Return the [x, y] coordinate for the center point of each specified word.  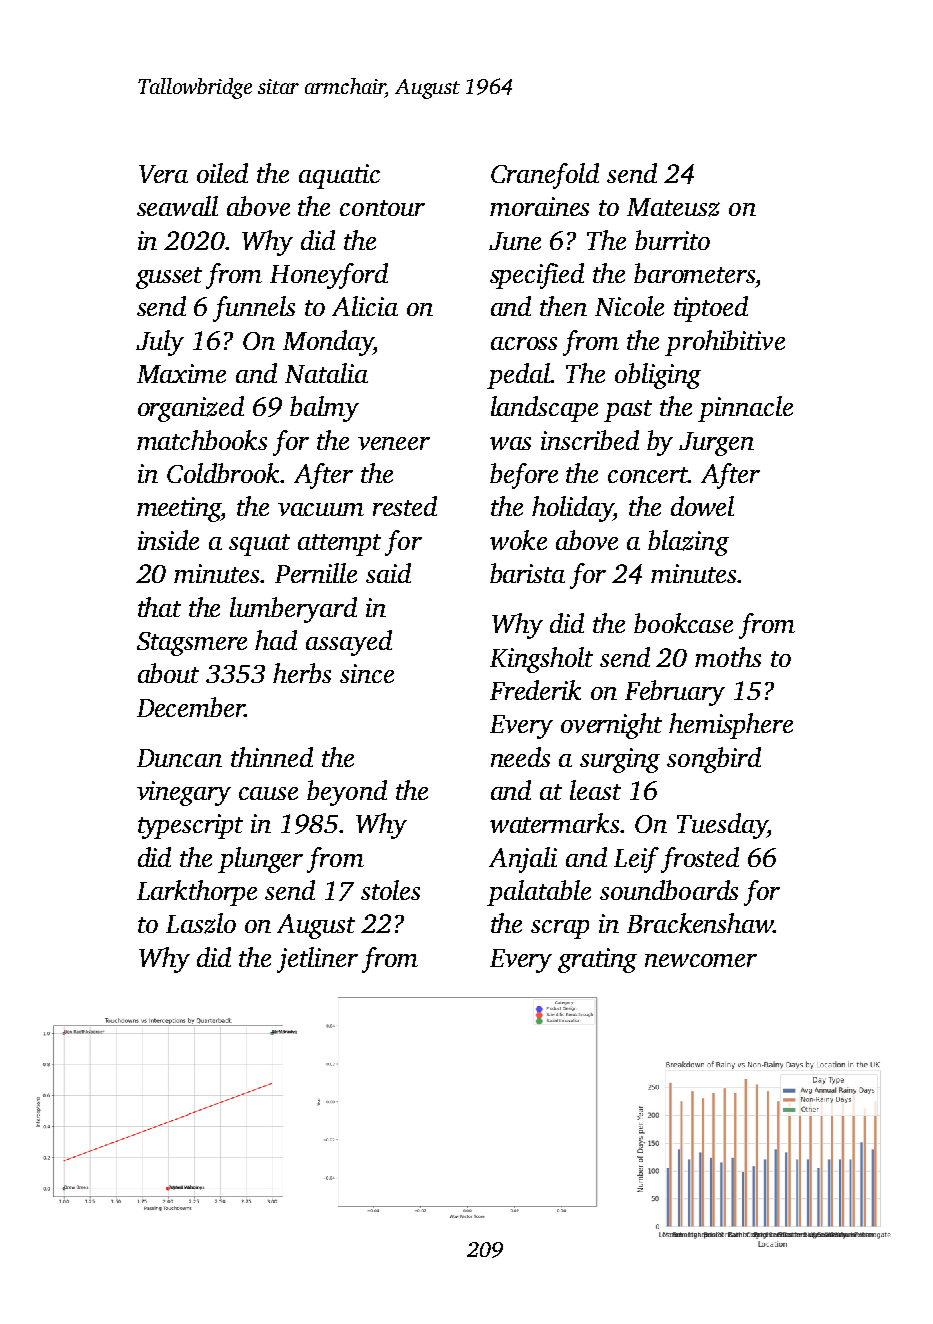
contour [382, 208]
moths [728, 657]
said [388, 573]
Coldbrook [224, 473]
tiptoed [711, 309]
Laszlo [201, 923]
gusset [169, 278]
